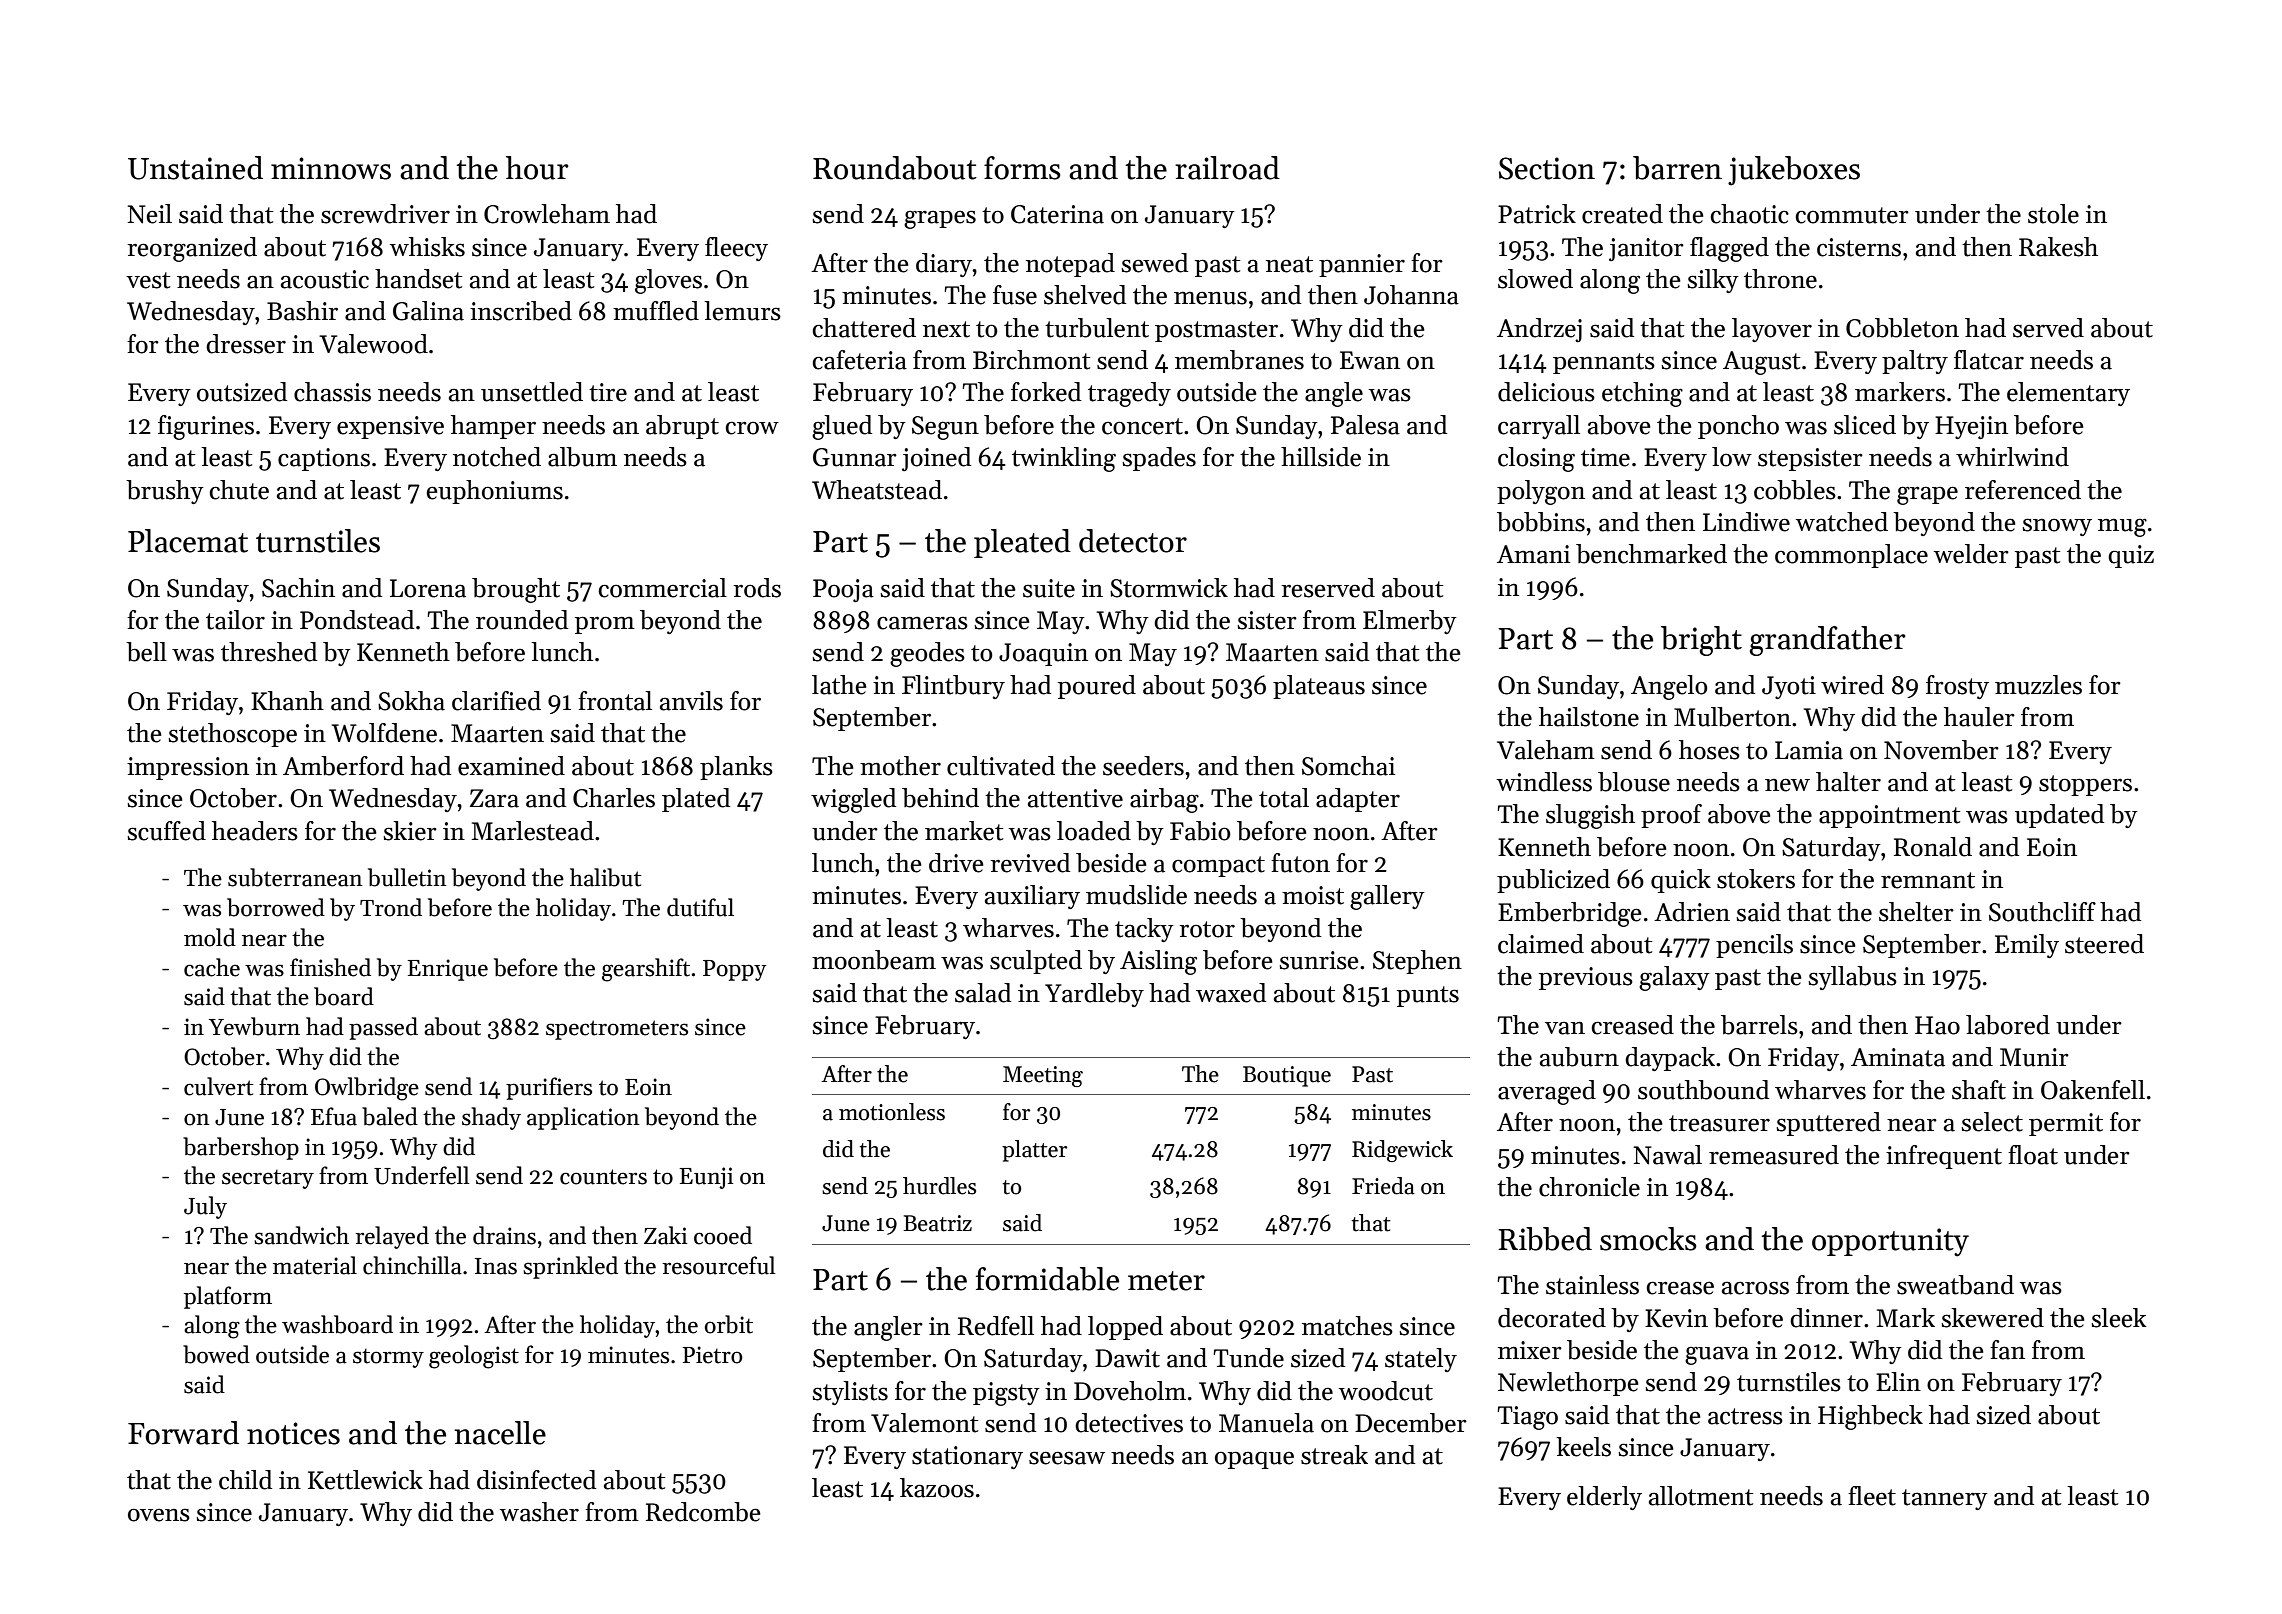 The height and width of the screenshot is (1614, 2282). What do you see at coordinates (1745, 1416) in the screenshot?
I see `actress` at bounding box center [1745, 1416].
